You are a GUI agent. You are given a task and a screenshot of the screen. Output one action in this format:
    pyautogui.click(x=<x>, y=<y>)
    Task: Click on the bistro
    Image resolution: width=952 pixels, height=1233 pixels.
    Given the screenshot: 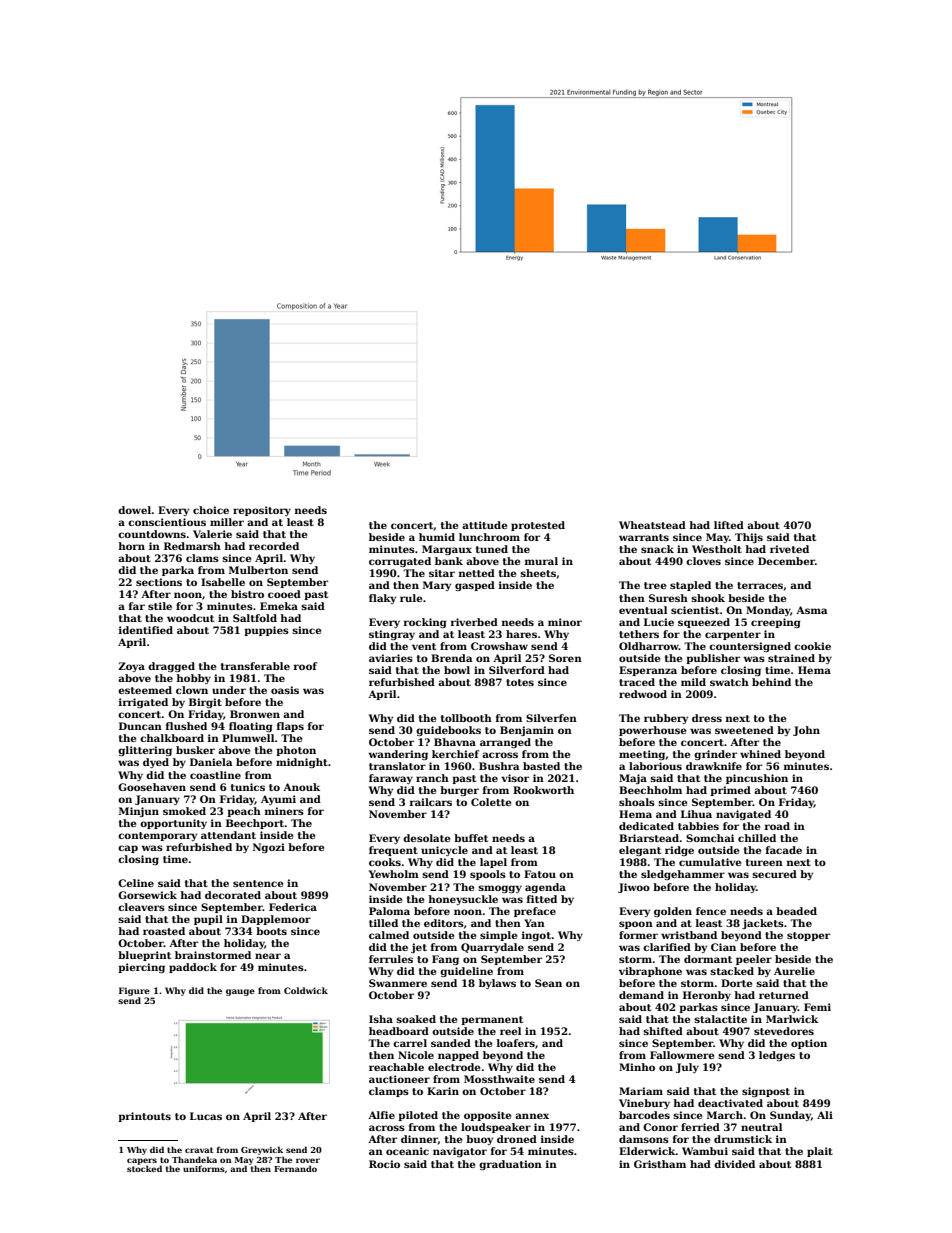 What is the action you would take?
    pyautogui.click(x=247, y=594)
